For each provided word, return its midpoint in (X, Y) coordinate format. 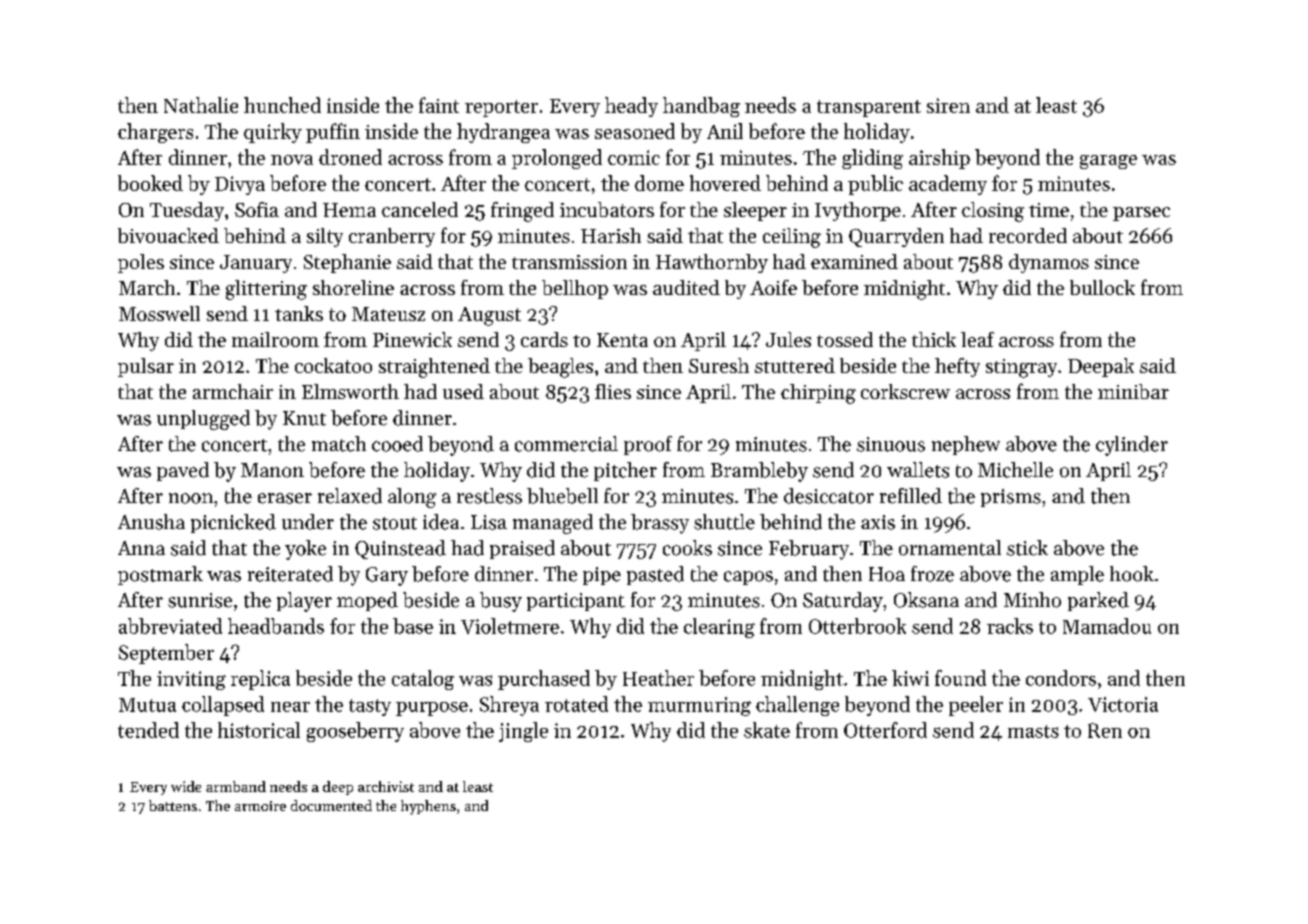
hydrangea (503, 133)
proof (648, 445)
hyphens (428, 807)
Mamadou (1107, 626)
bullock (1102, 287)
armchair (233, 391)
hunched (282, 105)
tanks (299, 313)
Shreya (509, 706)
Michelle (1015, 470)
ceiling (792, 238)
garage (1108, 162)
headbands (276, 626)
